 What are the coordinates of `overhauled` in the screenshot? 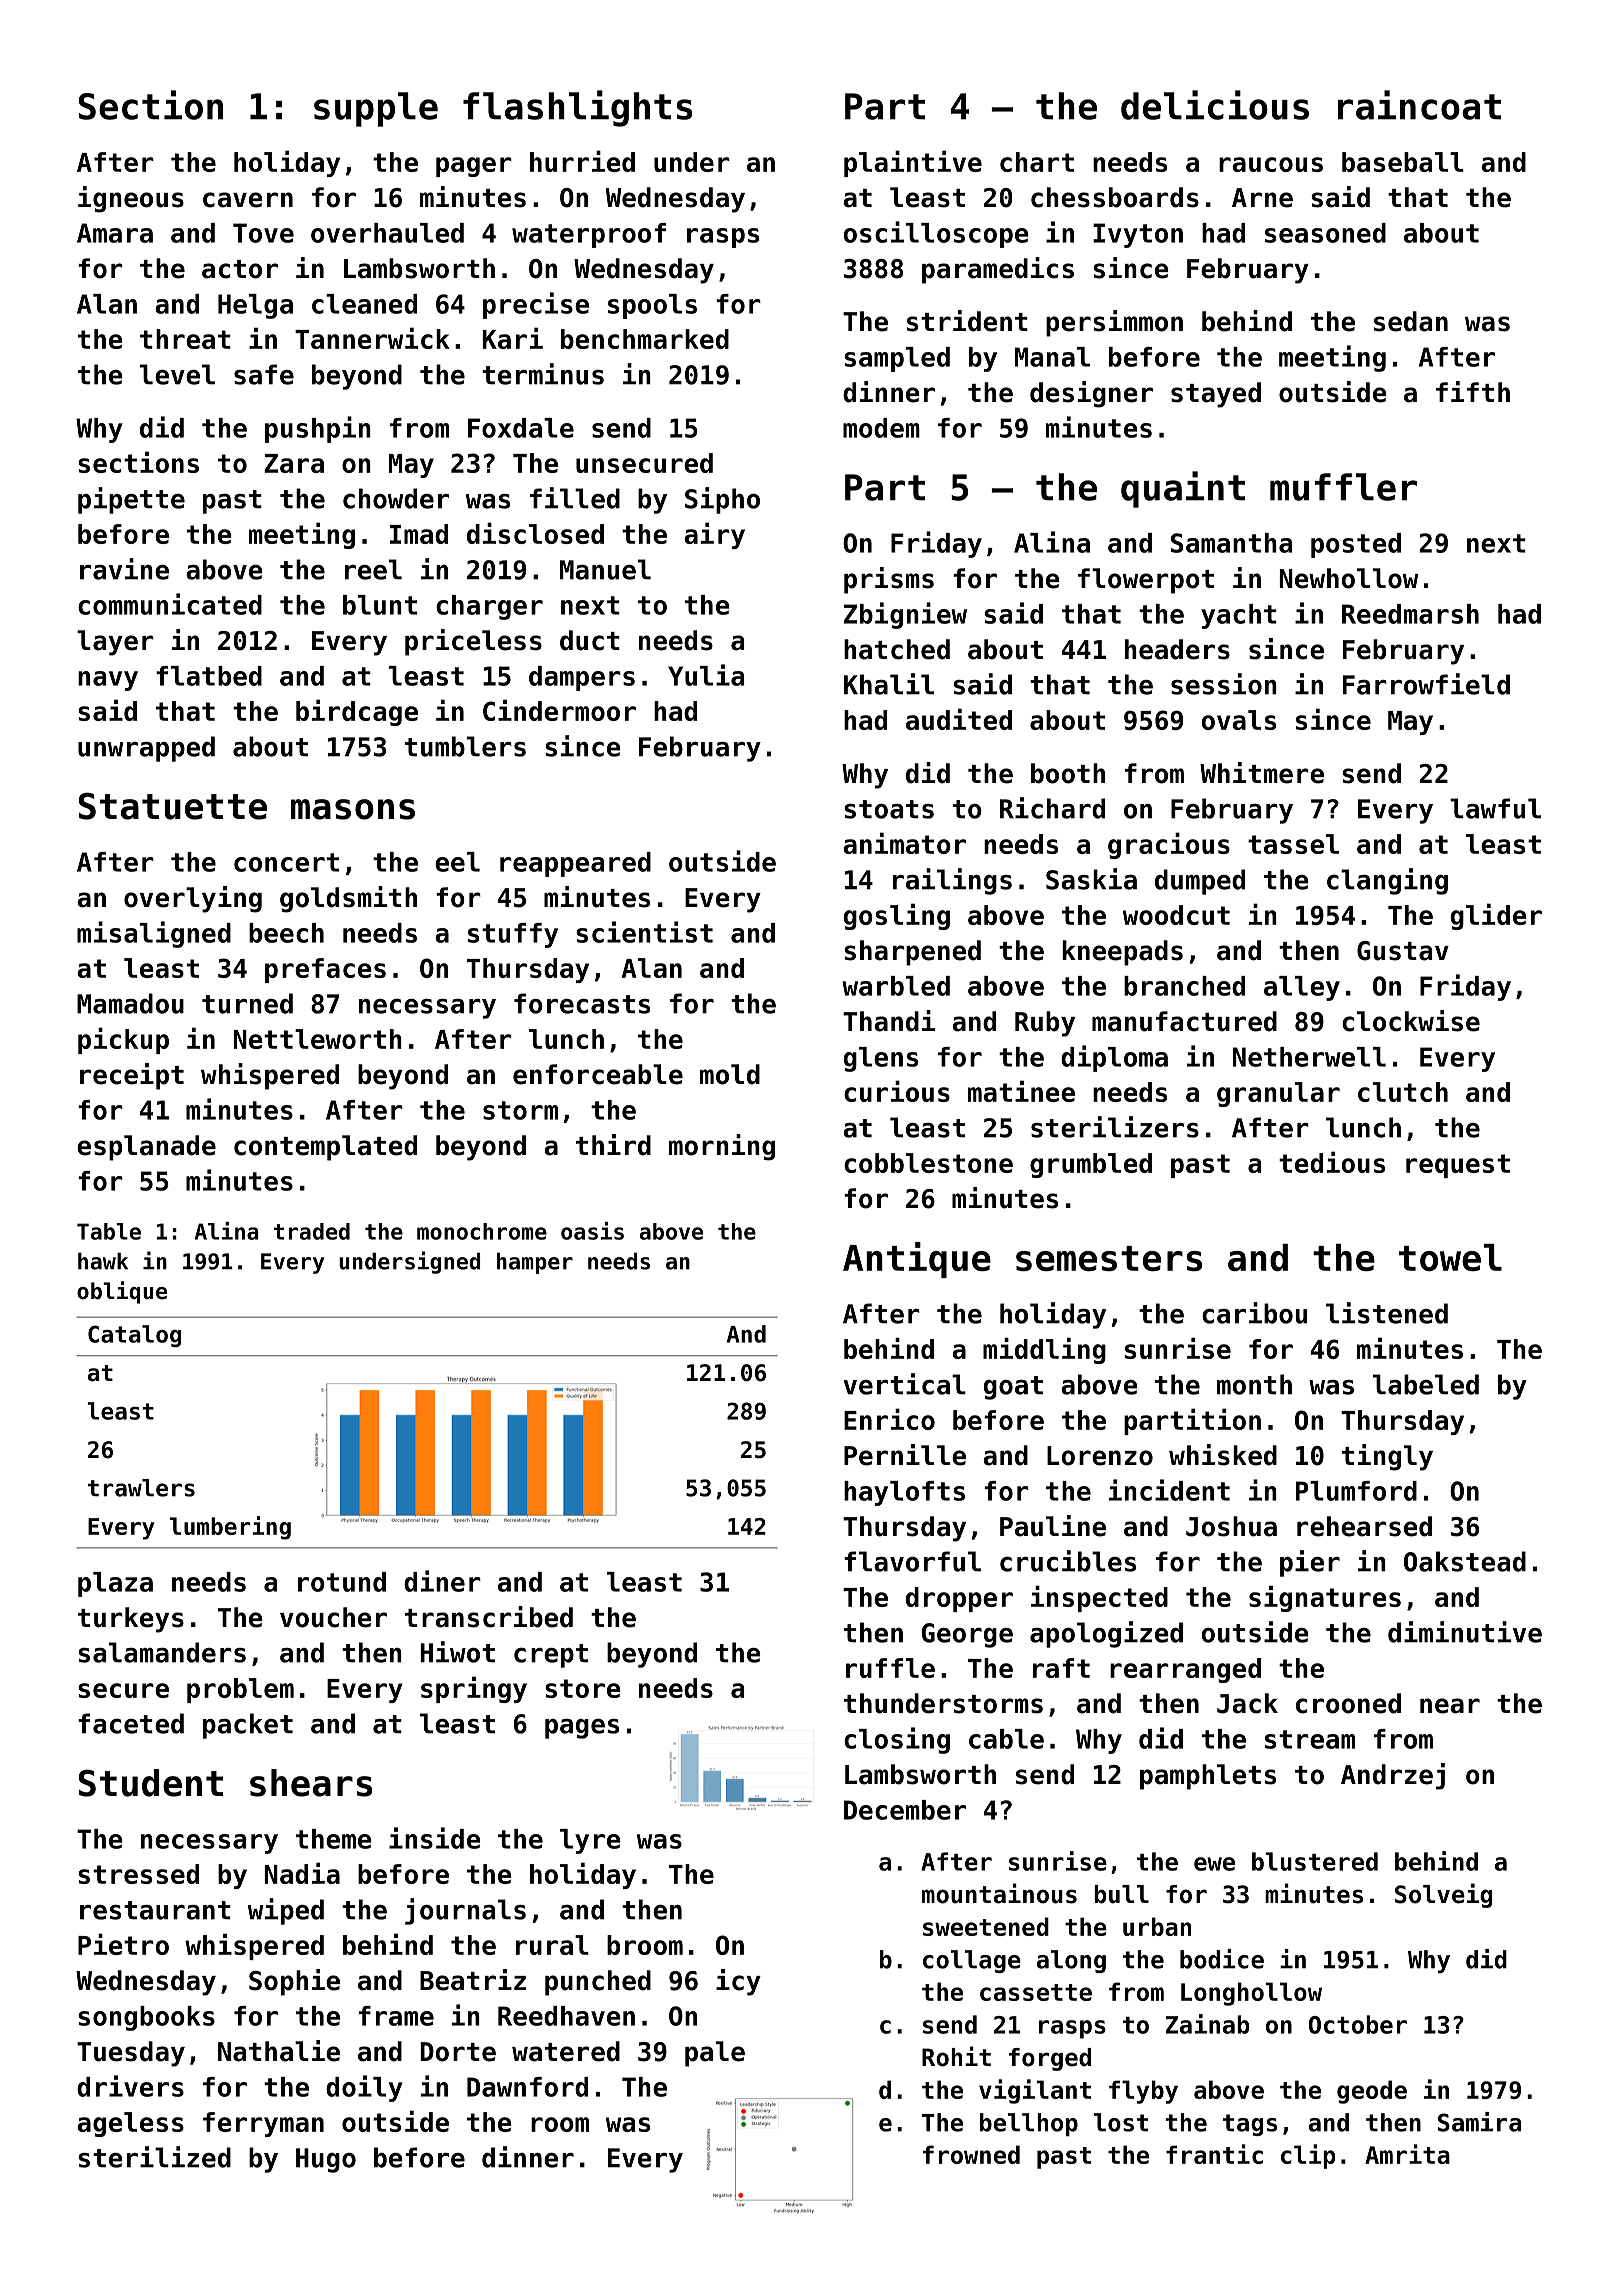 It's located at (387, 233).
